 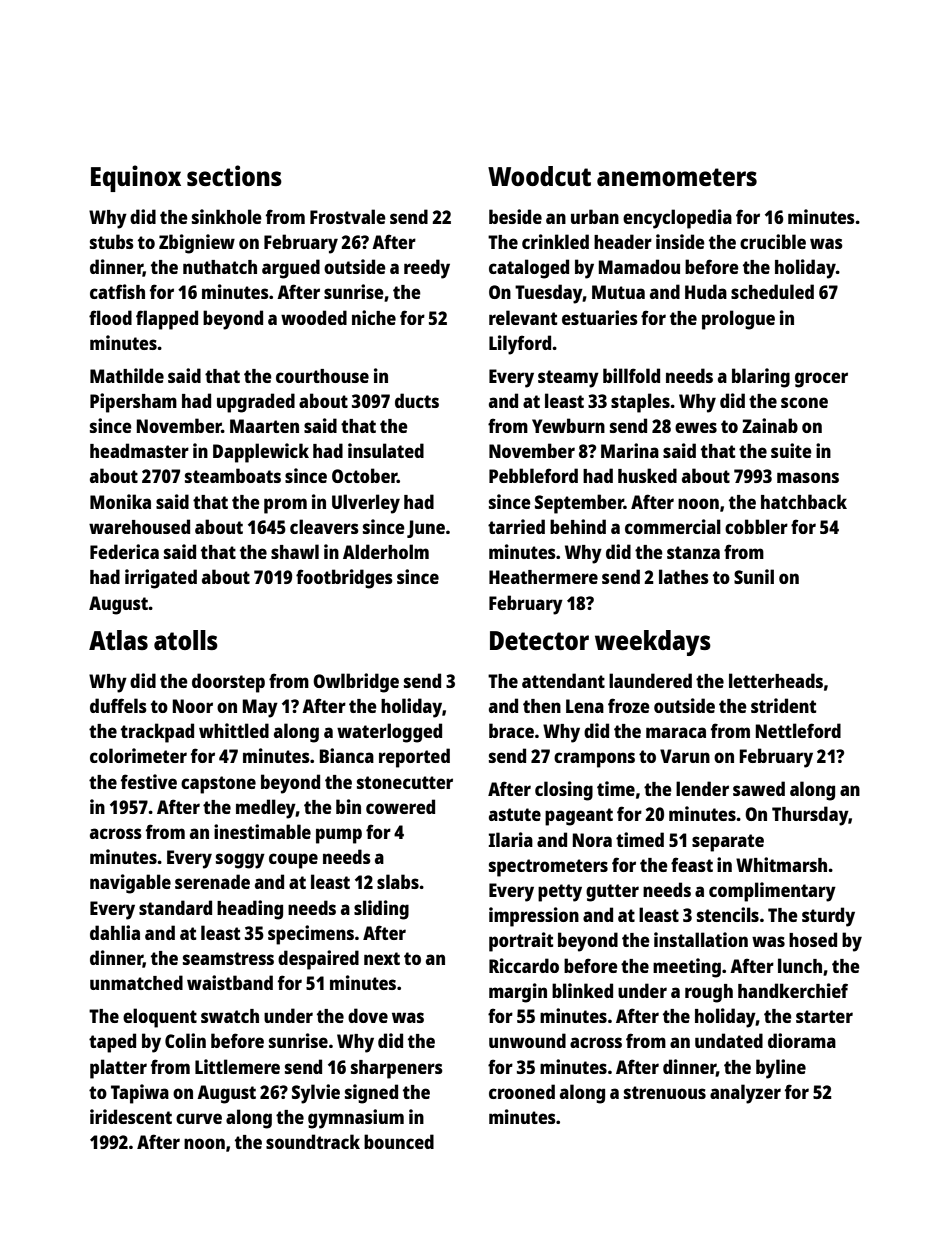 I want to click on Lilyford, so click(x=520, y=345).
